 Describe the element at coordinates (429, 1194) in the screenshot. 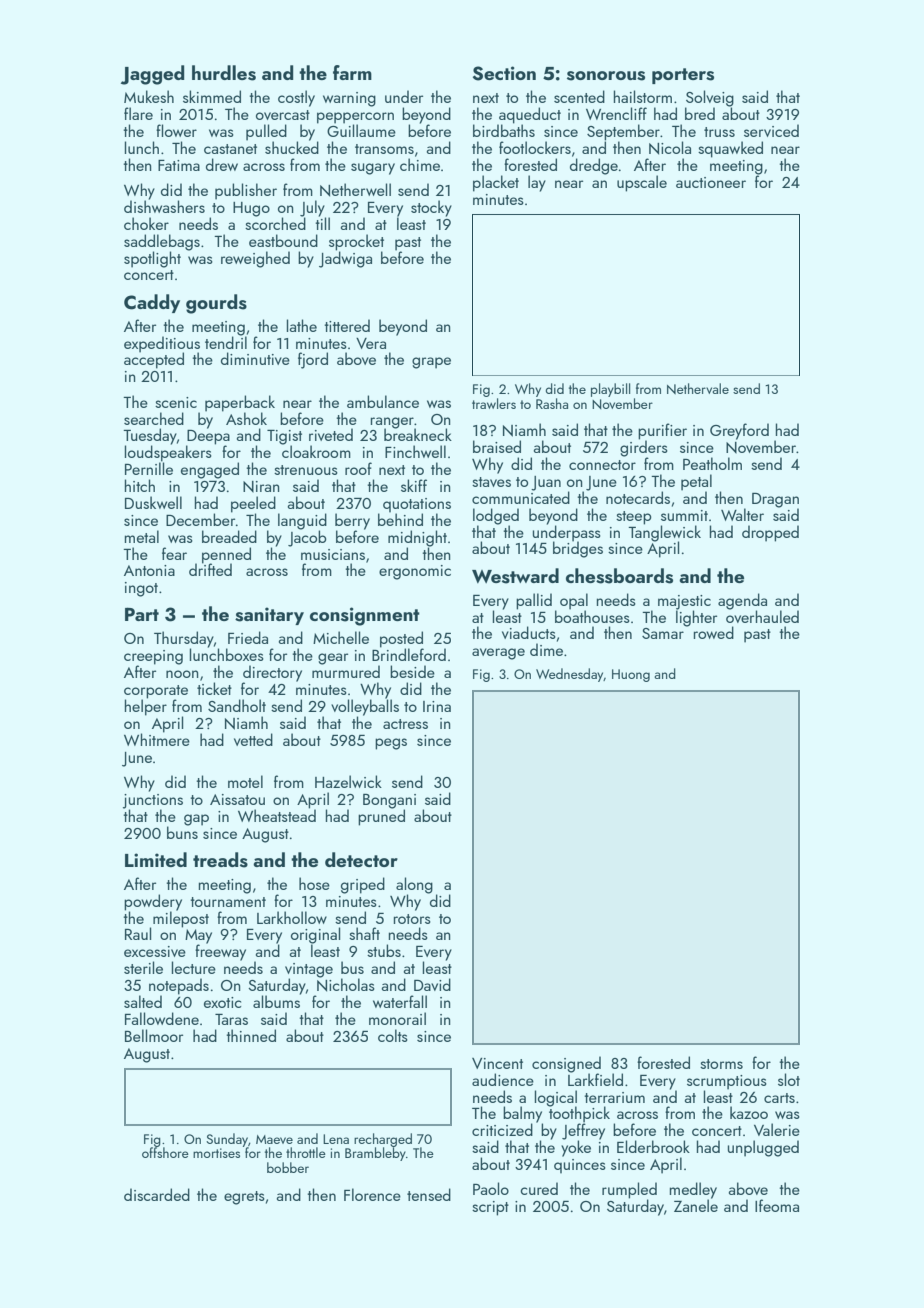

I see `tensed` at that location.
